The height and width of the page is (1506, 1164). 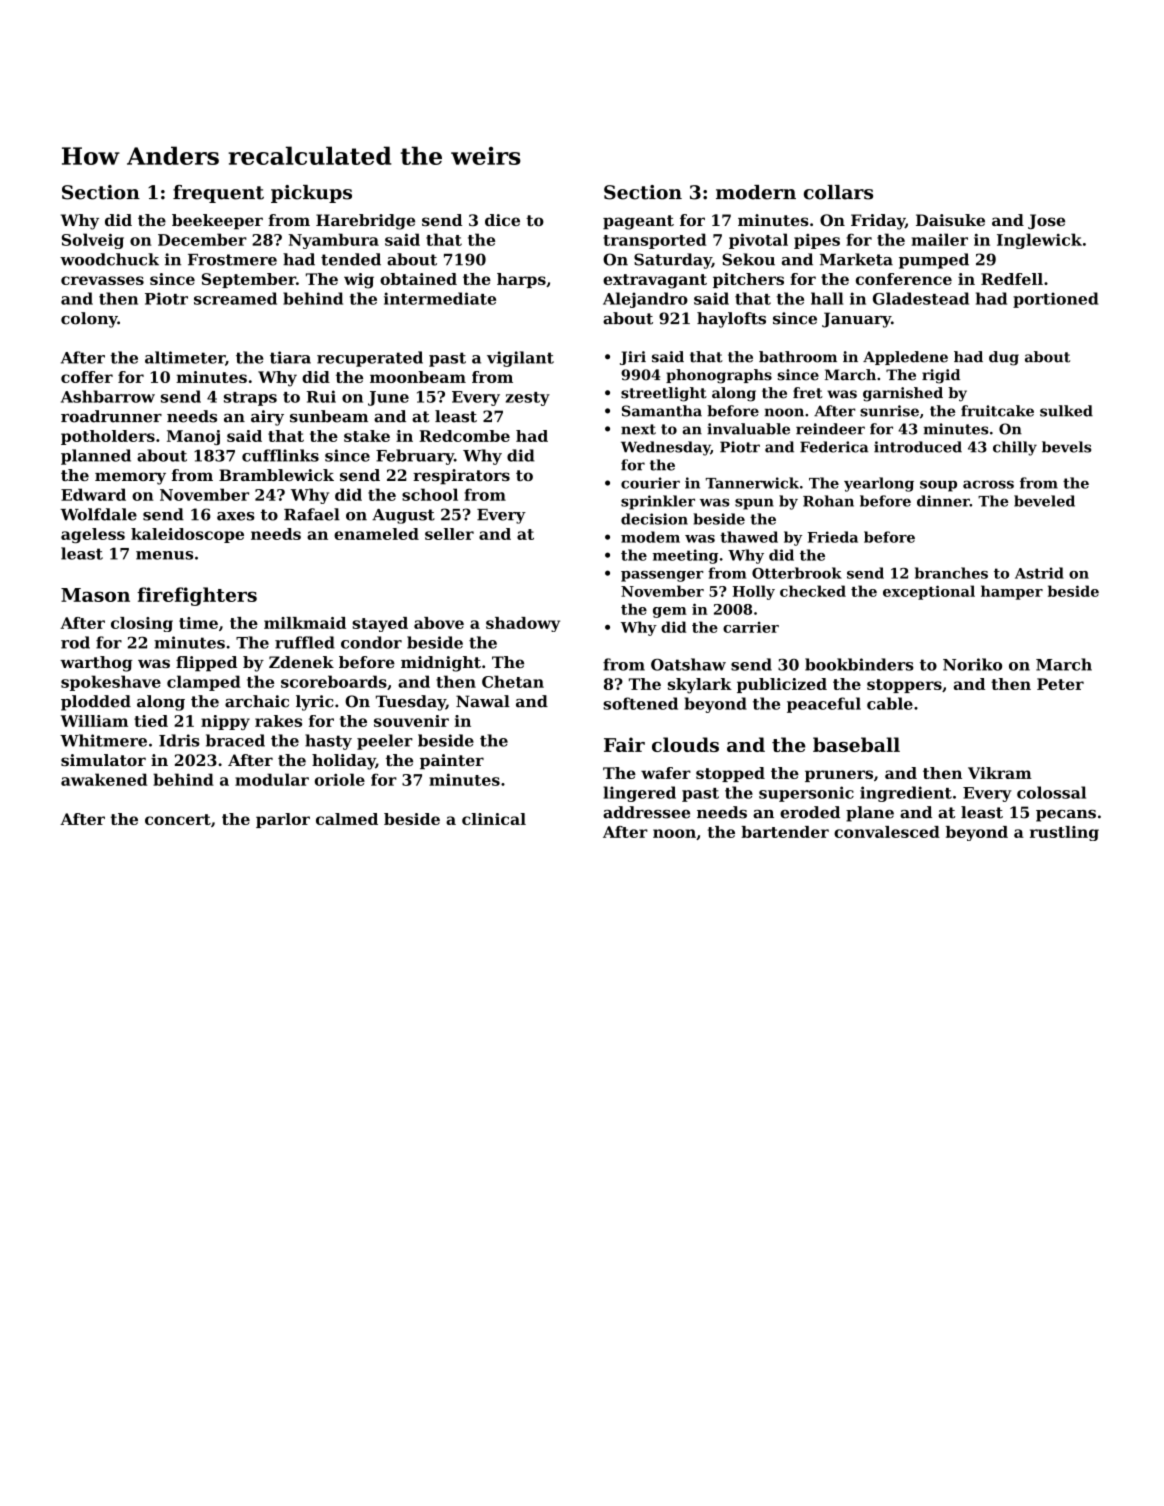 What do you see at coordinates (654, 519) in the page?
I see `decision` at bounding box center [654, 519].
